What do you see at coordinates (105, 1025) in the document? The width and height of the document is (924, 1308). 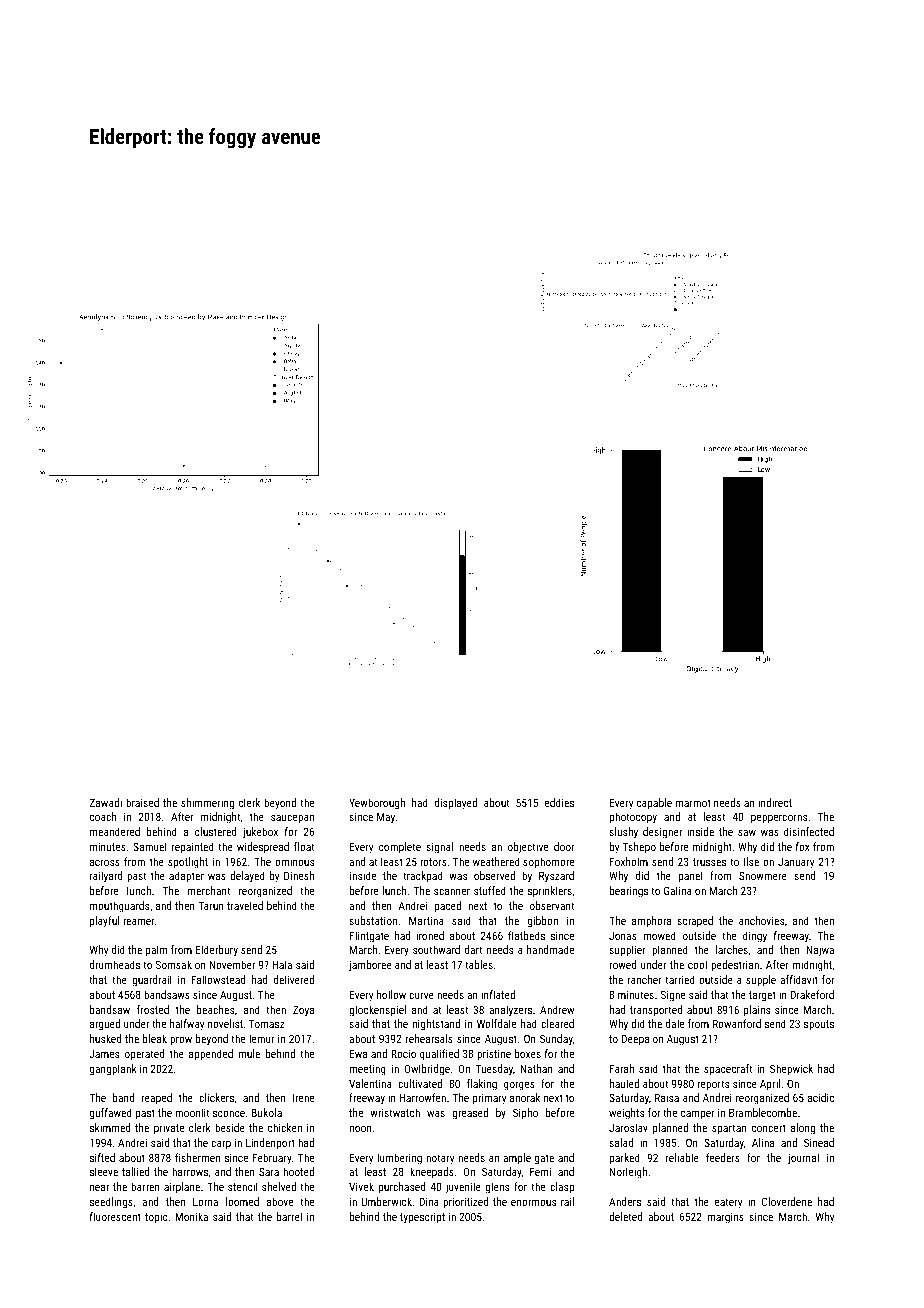 I see `argued` at bounding box center [105, 1025].
